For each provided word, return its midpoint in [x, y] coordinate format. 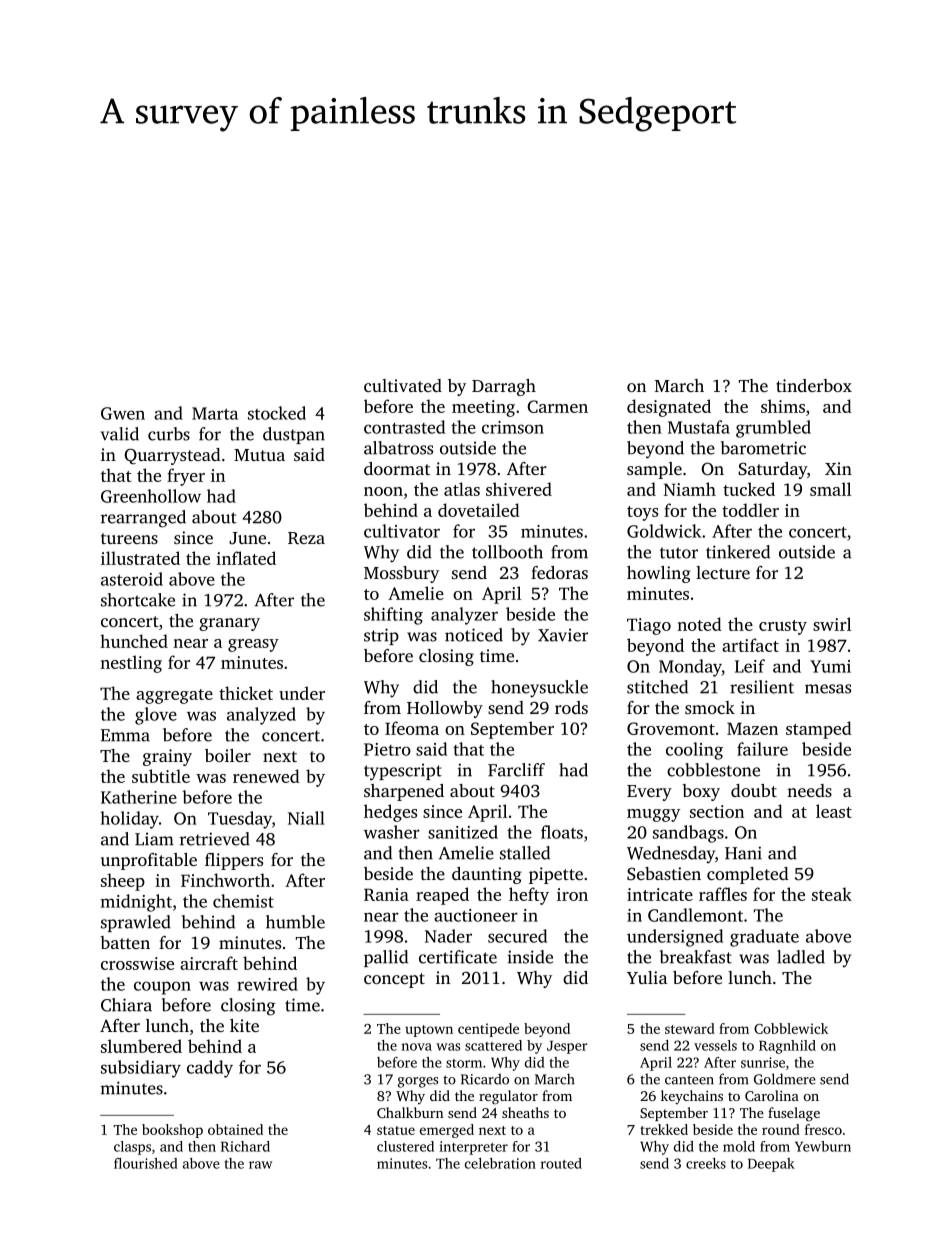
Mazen [752, 728]
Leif [750, 666]
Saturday [772, 470]
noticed [474, 635]
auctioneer [476, 915]
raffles [723, 894]
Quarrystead [172, 456]
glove [156, 716]
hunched [134, 641]
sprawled [136, 923]
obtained [235, 1129]
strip [381, 636]
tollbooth [507, 552]
